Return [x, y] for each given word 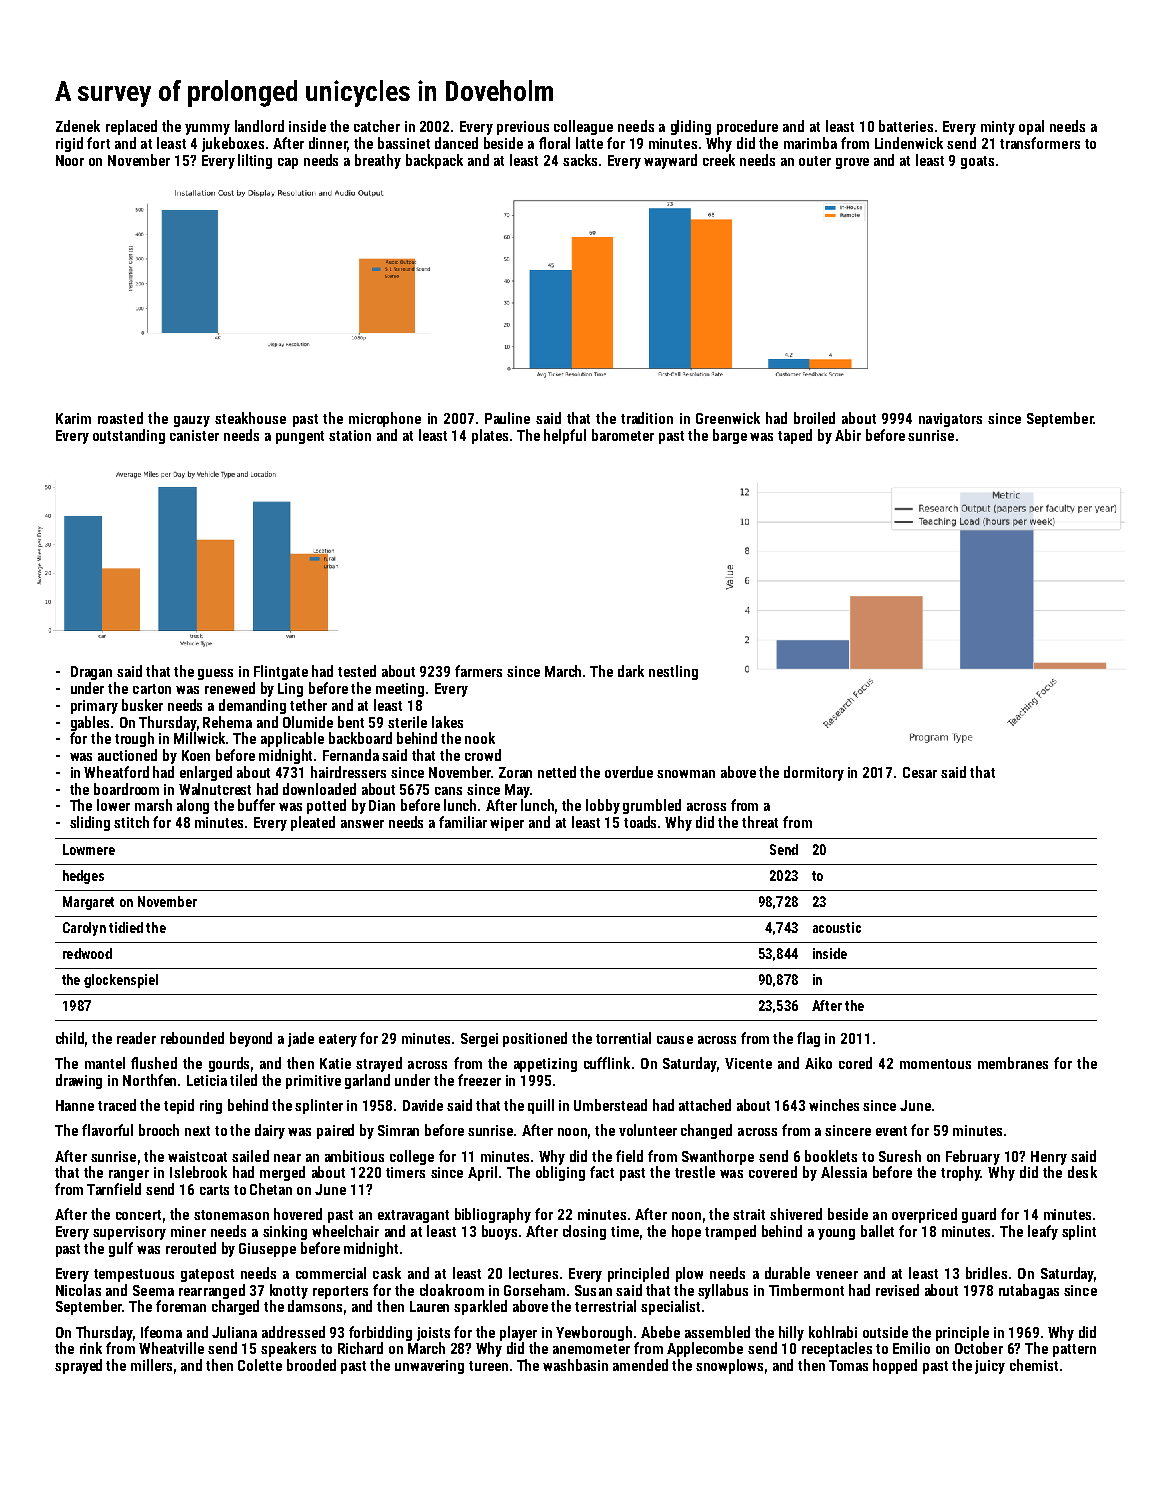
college [412, 1157]
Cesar [920, 772]
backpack [434, 161]
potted [326, 806]
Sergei [479, 1040]
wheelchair [345, 1231]
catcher [377, 126]
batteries [906, 126]
